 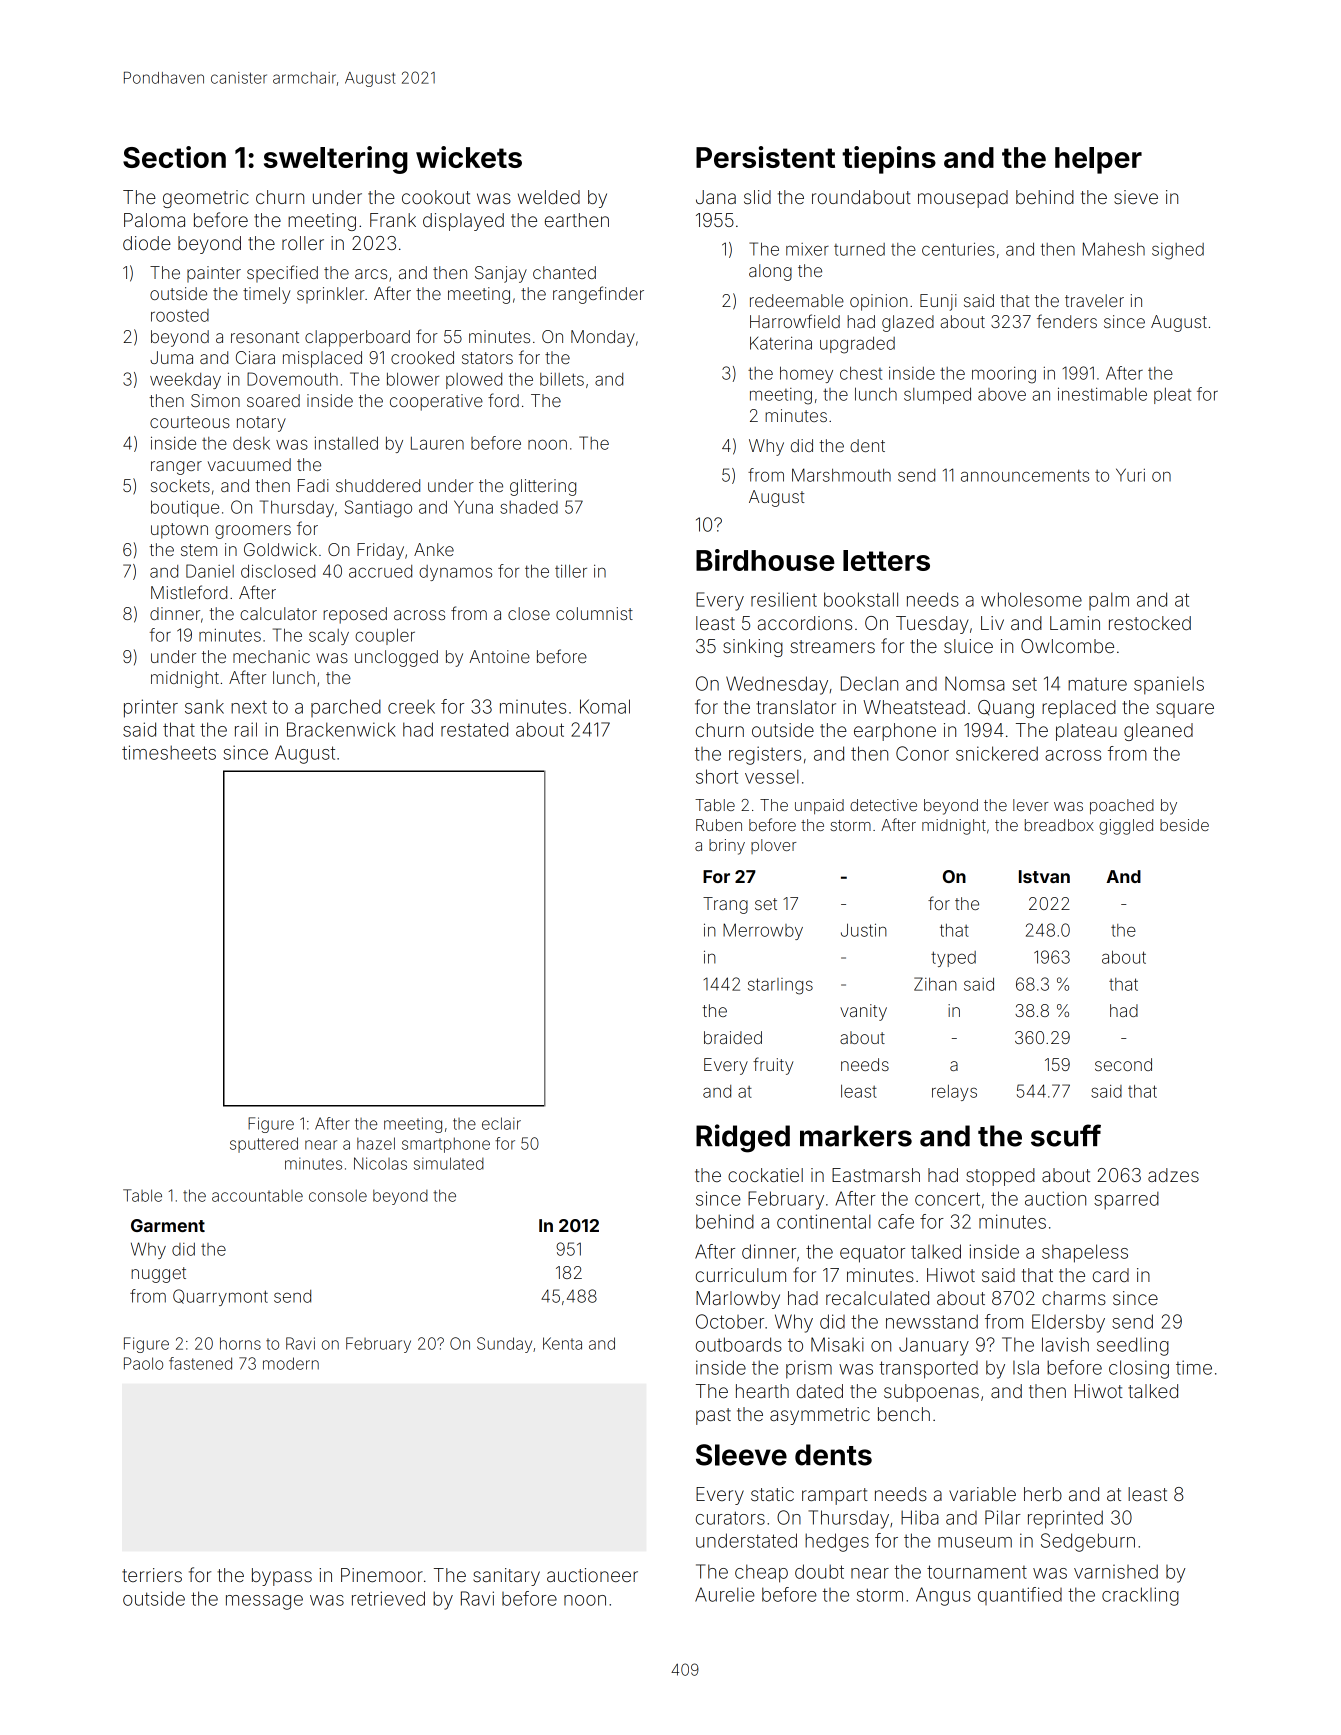 I want to click on Kenta, so click(x=562, y=1343).
